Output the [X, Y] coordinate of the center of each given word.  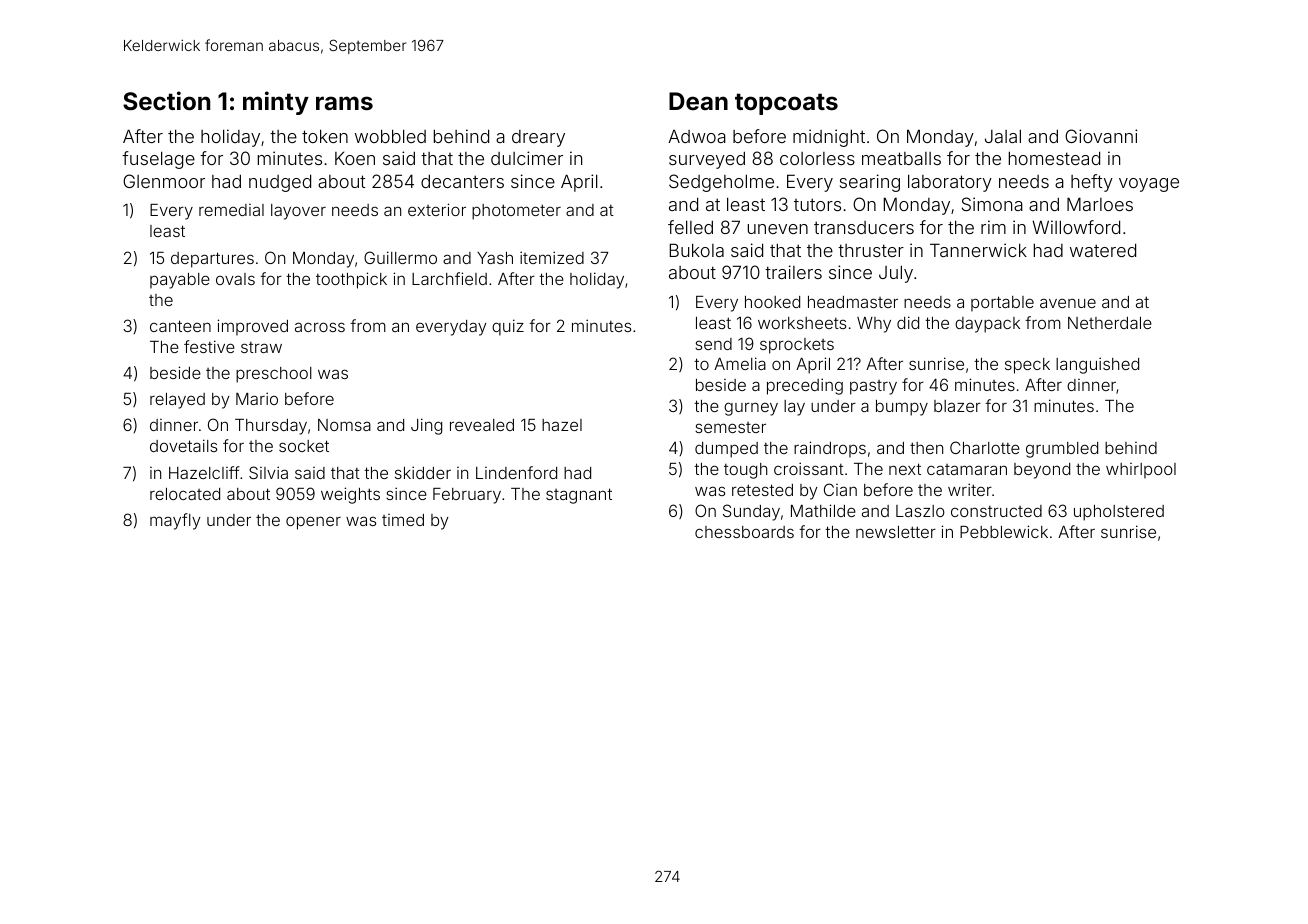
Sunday [751, 512]
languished [1097, 365]
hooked [772, 302]
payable [180, 281]
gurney [751, 409]
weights [350, 495]
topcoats [786, 104]
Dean [698, 101]
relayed [177, 401]
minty [276, 103]
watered [1103, 250]
